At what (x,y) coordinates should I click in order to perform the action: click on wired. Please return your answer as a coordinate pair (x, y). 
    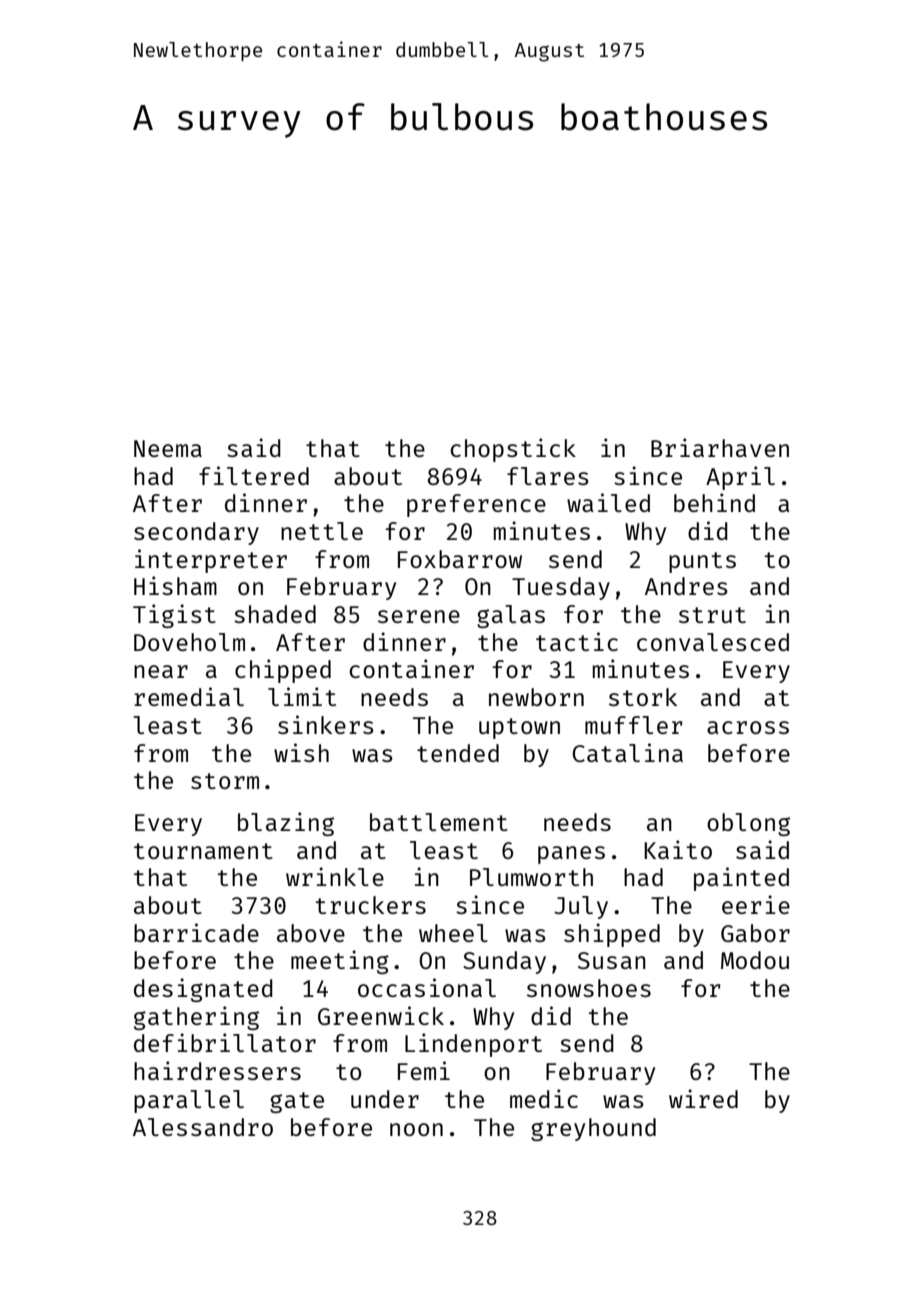
    Looking at the image, I should click on (703, 1098).
